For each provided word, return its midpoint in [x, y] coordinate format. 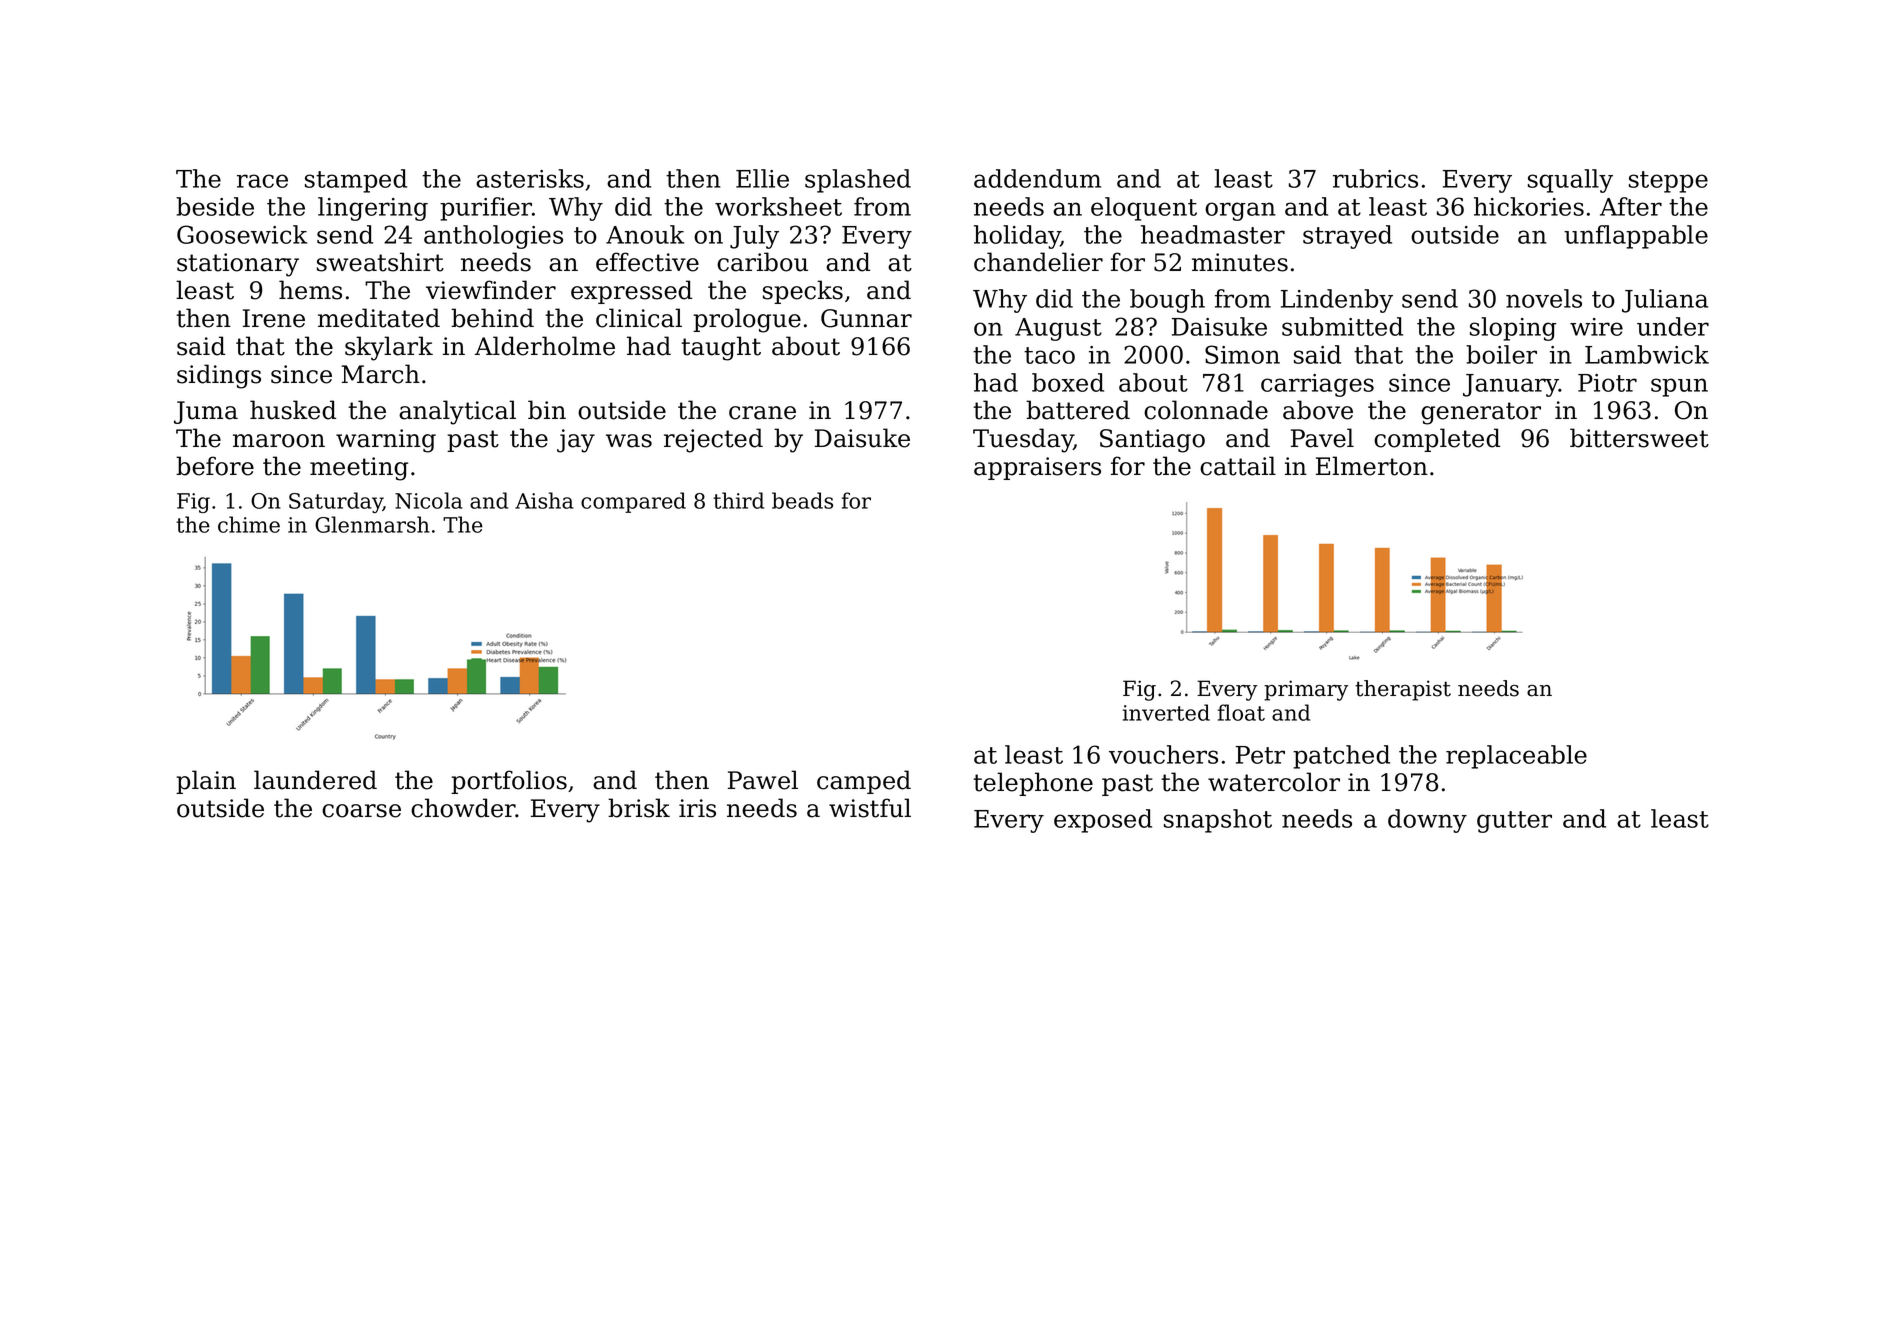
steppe [1668, 182]
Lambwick [1647, 354]
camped [864, 782]
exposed [1103, 821]
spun [1679, 387]
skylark [389, 348]
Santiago [1152, 441]
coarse [361, 811]
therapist [1403, 690]
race [262, 181]
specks [803, 292]
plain [206, 782]
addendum [1037, 178]
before [215, 466]
